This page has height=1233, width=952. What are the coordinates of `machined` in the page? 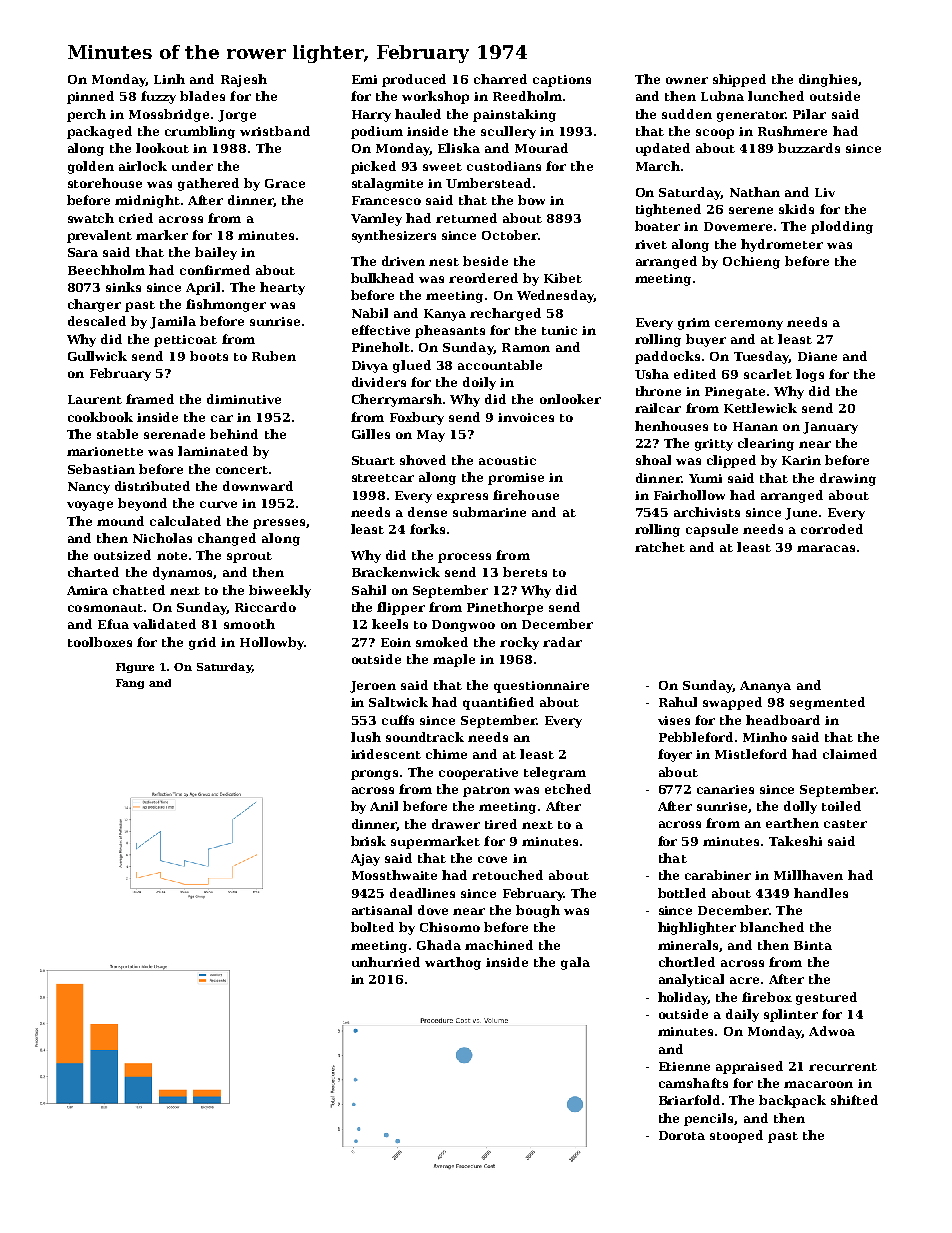 It's located at (499, 945).
